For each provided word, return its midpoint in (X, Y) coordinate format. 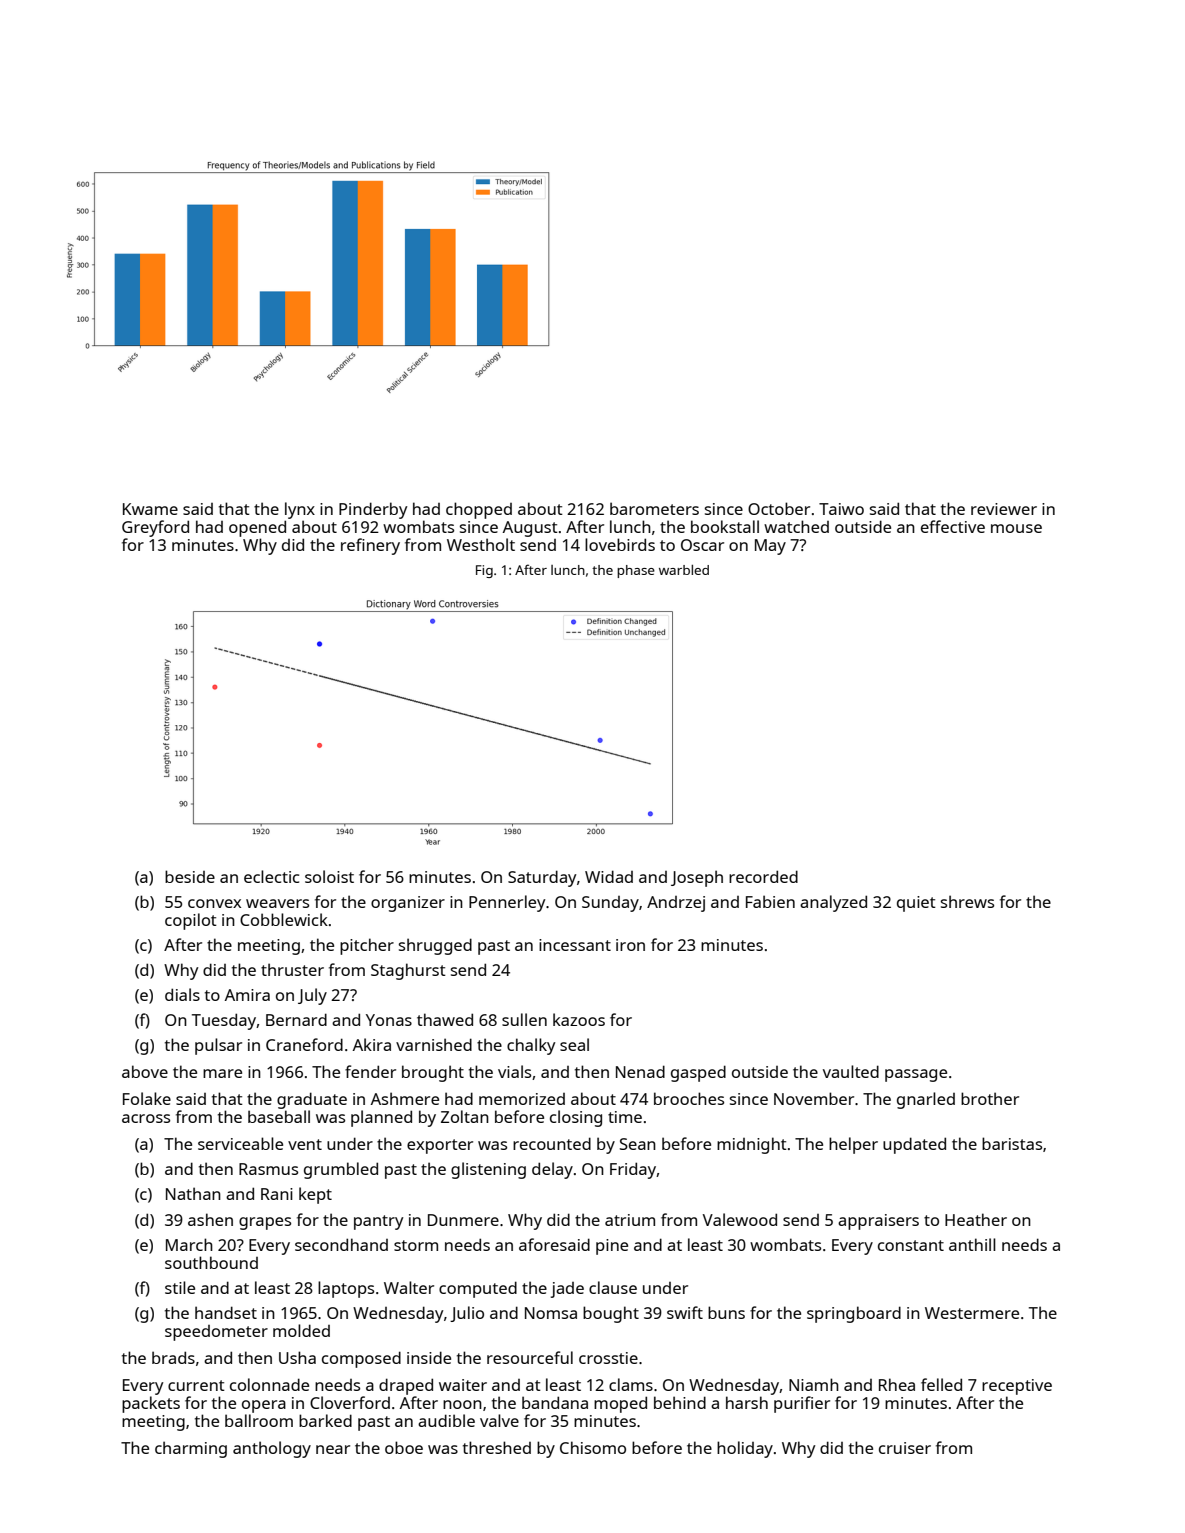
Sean (638, 1144)
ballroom (259, 1420)
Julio (467, 1314)
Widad (609, 876)
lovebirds (620, 544)
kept (315, 1195)
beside (190, 876)
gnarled (926, 1100)
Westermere (972, 1313)
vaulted (851, 1071)
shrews (967, 901)
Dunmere (463, 1220)
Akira (372, 1044)
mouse (1016, 528)
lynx (300, 510)
